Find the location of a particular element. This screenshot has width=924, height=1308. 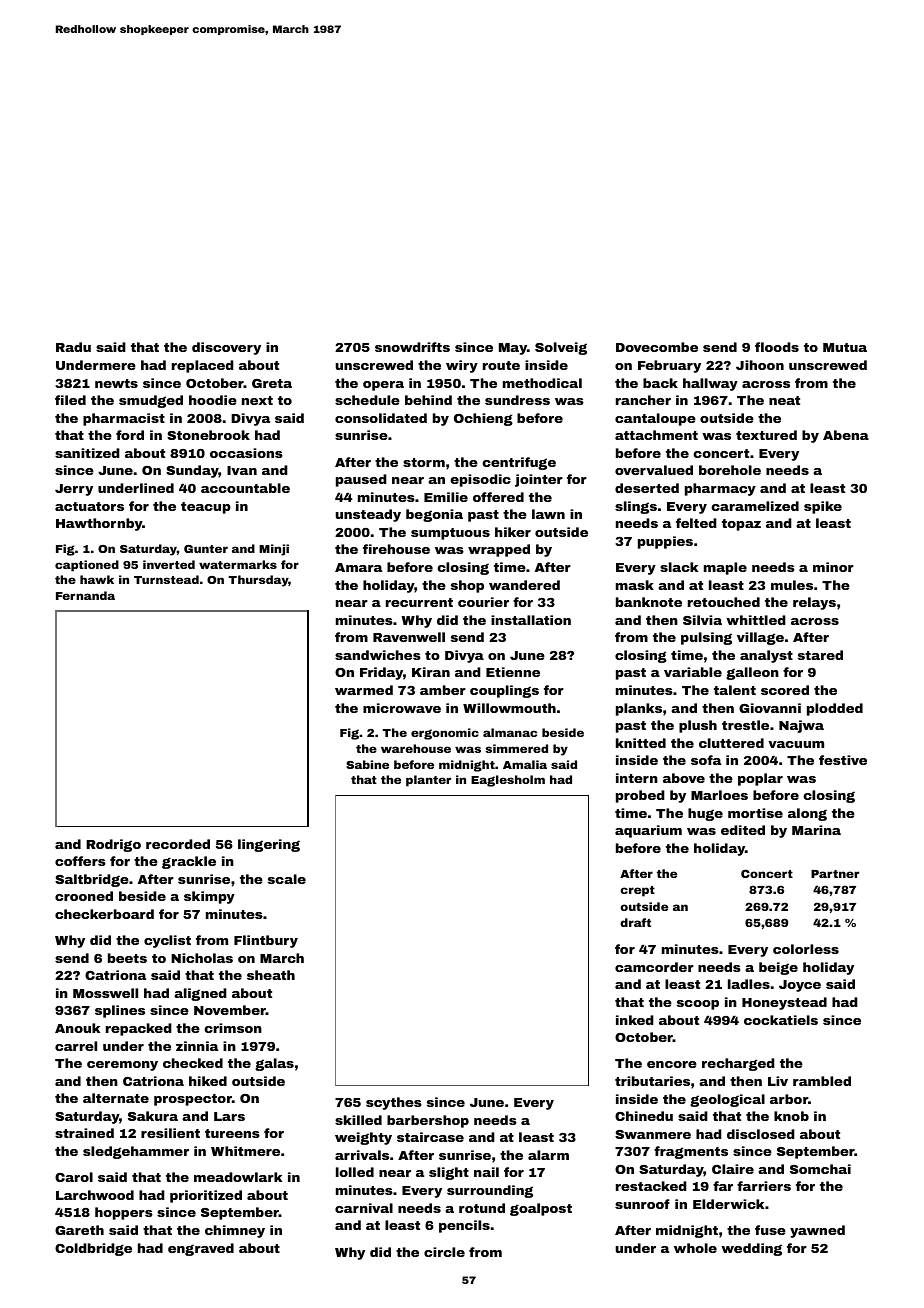

Fernanda is located at coordinates (85, 595).
